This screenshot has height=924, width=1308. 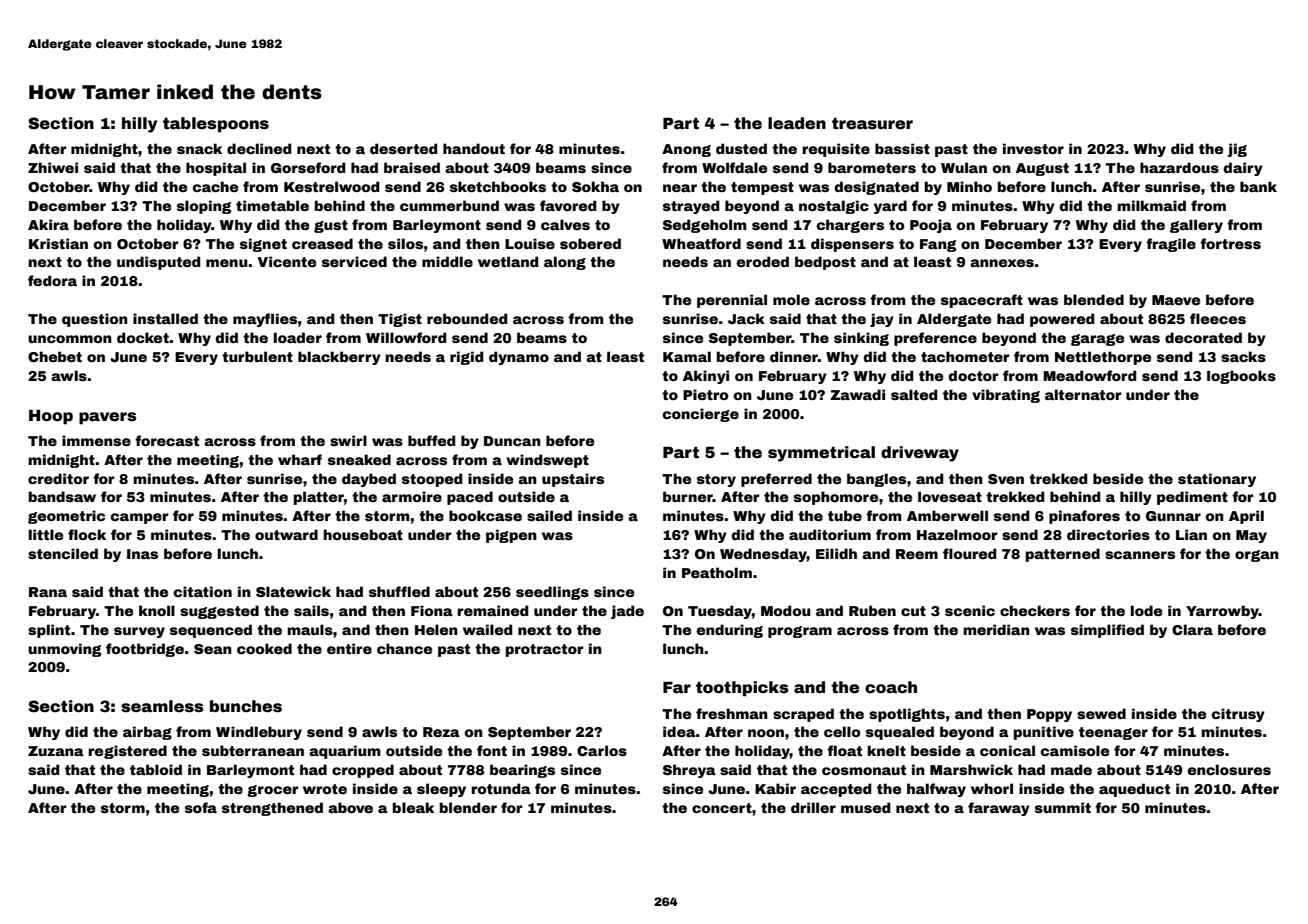 What do you see at coordinates (1033, 148) in the screenshot?
I see `investor` at bounding box center [1033, 148].
